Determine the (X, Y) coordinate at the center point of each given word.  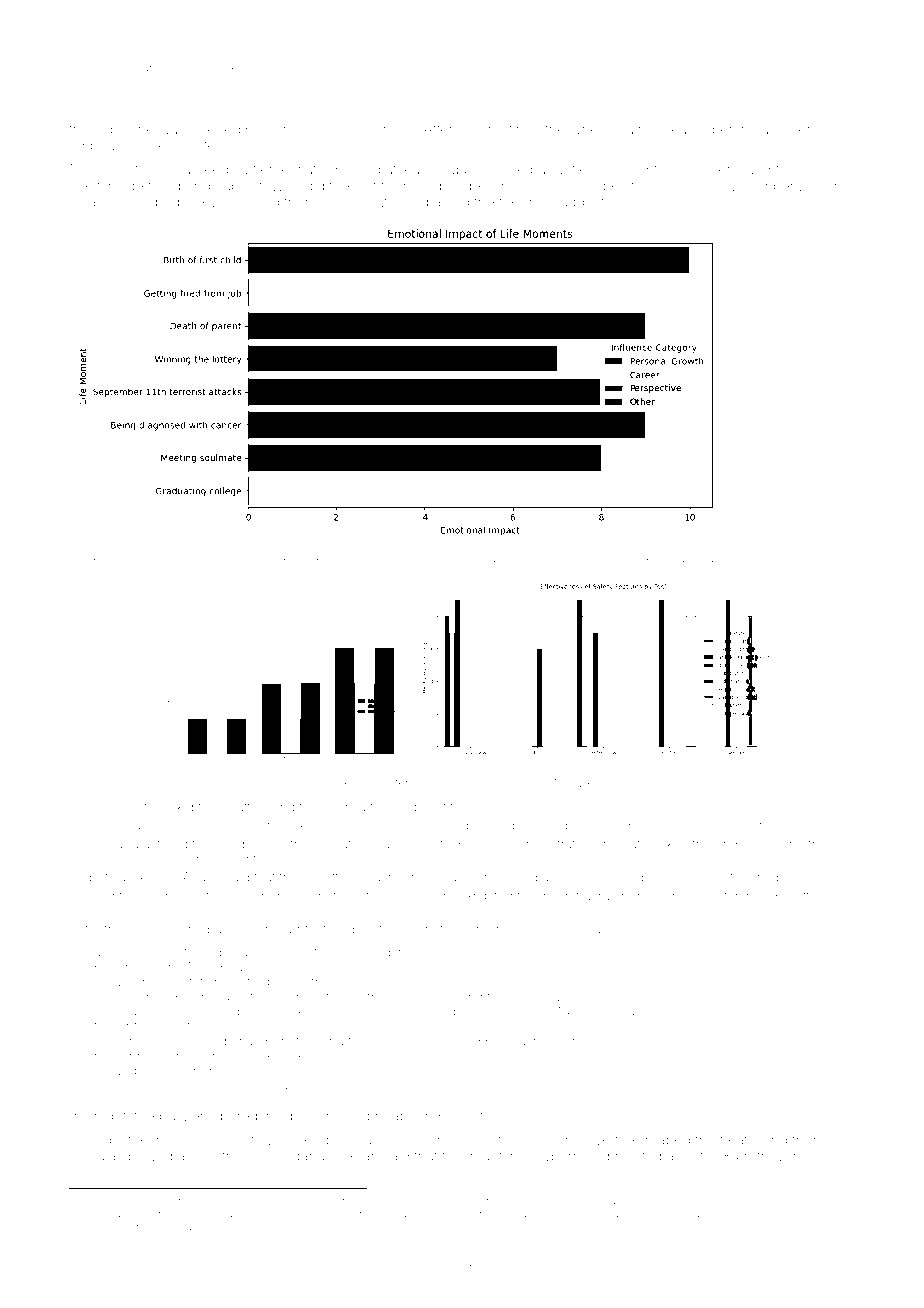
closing (481, 131)
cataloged (411, 562)
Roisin (134, 561)
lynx (127, 998)
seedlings (643, 878)
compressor (254, 562)
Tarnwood (330, 561)
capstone (124, 131)
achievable (689, 561)
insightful (567, 897)
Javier (828, 169)
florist (169, 1226)
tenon (737, 561)
